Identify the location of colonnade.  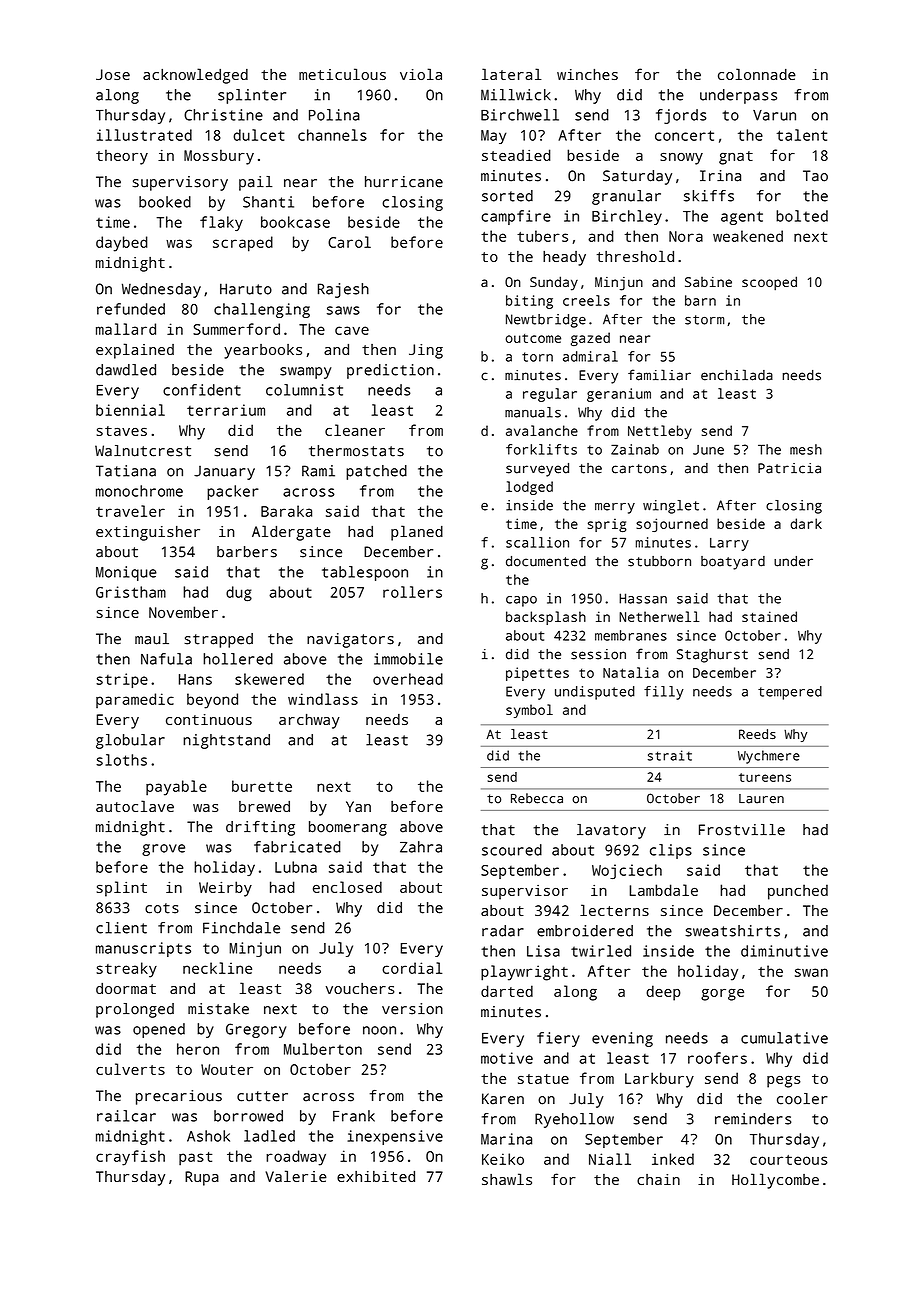
(757, 74).
